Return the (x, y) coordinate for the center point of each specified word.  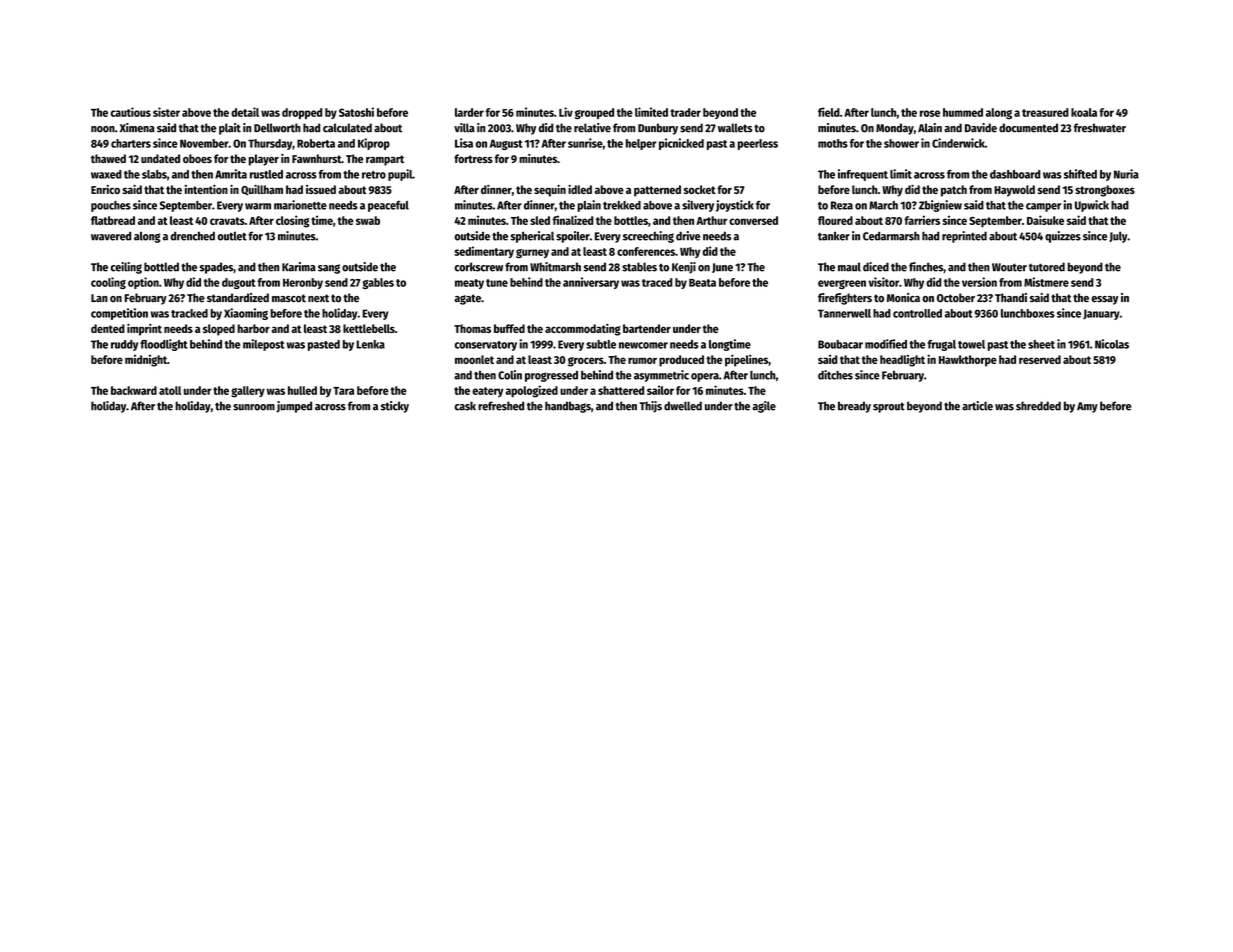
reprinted (964, 237)
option (143, 283)
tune (497, 283)
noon (103, 129)
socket (700, 189)
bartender (647, 328)
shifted (1080, 174)
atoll (170, 390)
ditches (835, 375)
